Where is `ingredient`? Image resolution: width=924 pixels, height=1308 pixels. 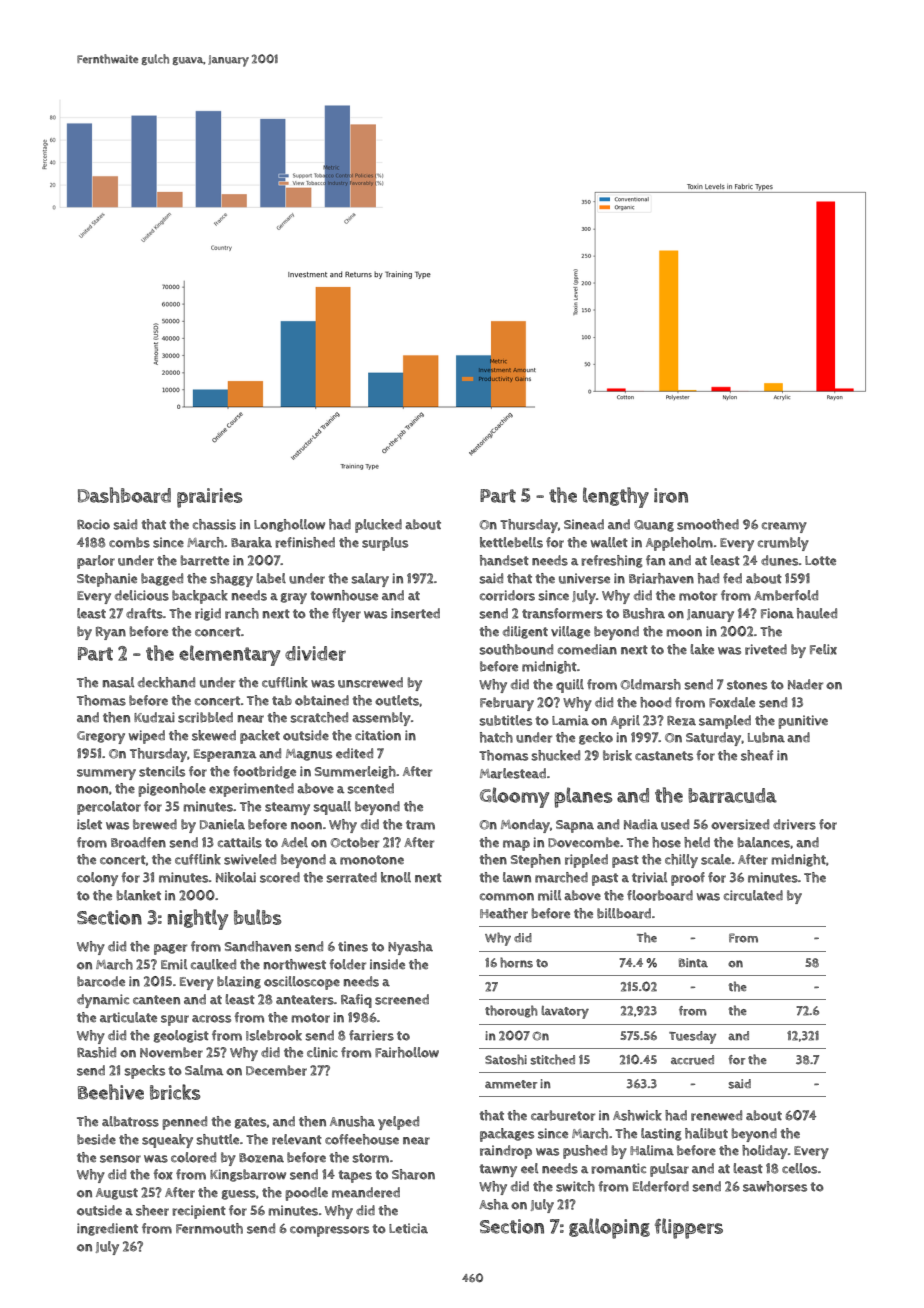
ingredient is located at coordinates (107, 1229).
